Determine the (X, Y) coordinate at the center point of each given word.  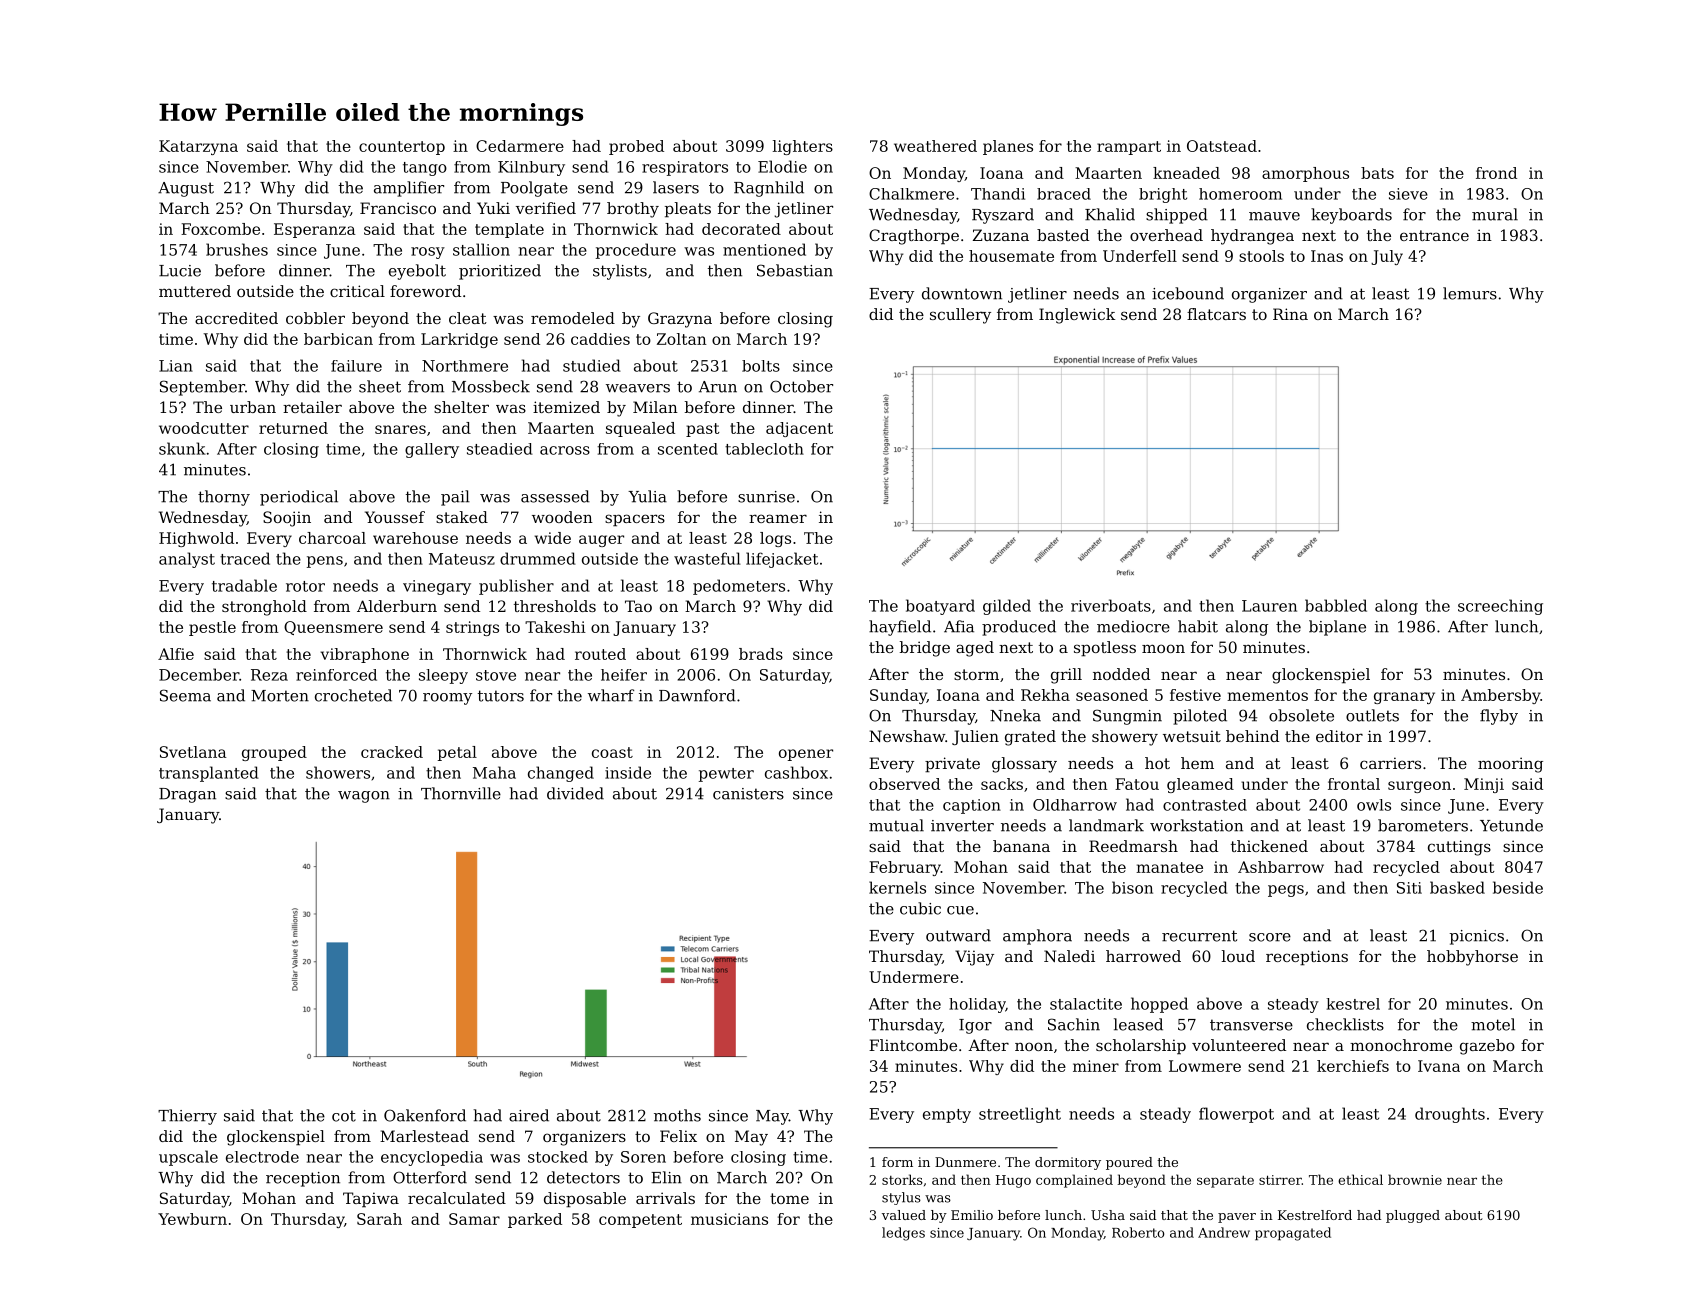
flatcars (1216, 314)
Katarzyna (198, 147)
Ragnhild (769, 189)
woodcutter (204, 428)
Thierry (187, 1117)
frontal (1354, 784)
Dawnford (697, 695)
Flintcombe (913, 1045)
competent (640, 1221)
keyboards (1351, 216)
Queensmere (333, 628)
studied (592, 365)
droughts (1450, 1115)
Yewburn (192, 1219)
